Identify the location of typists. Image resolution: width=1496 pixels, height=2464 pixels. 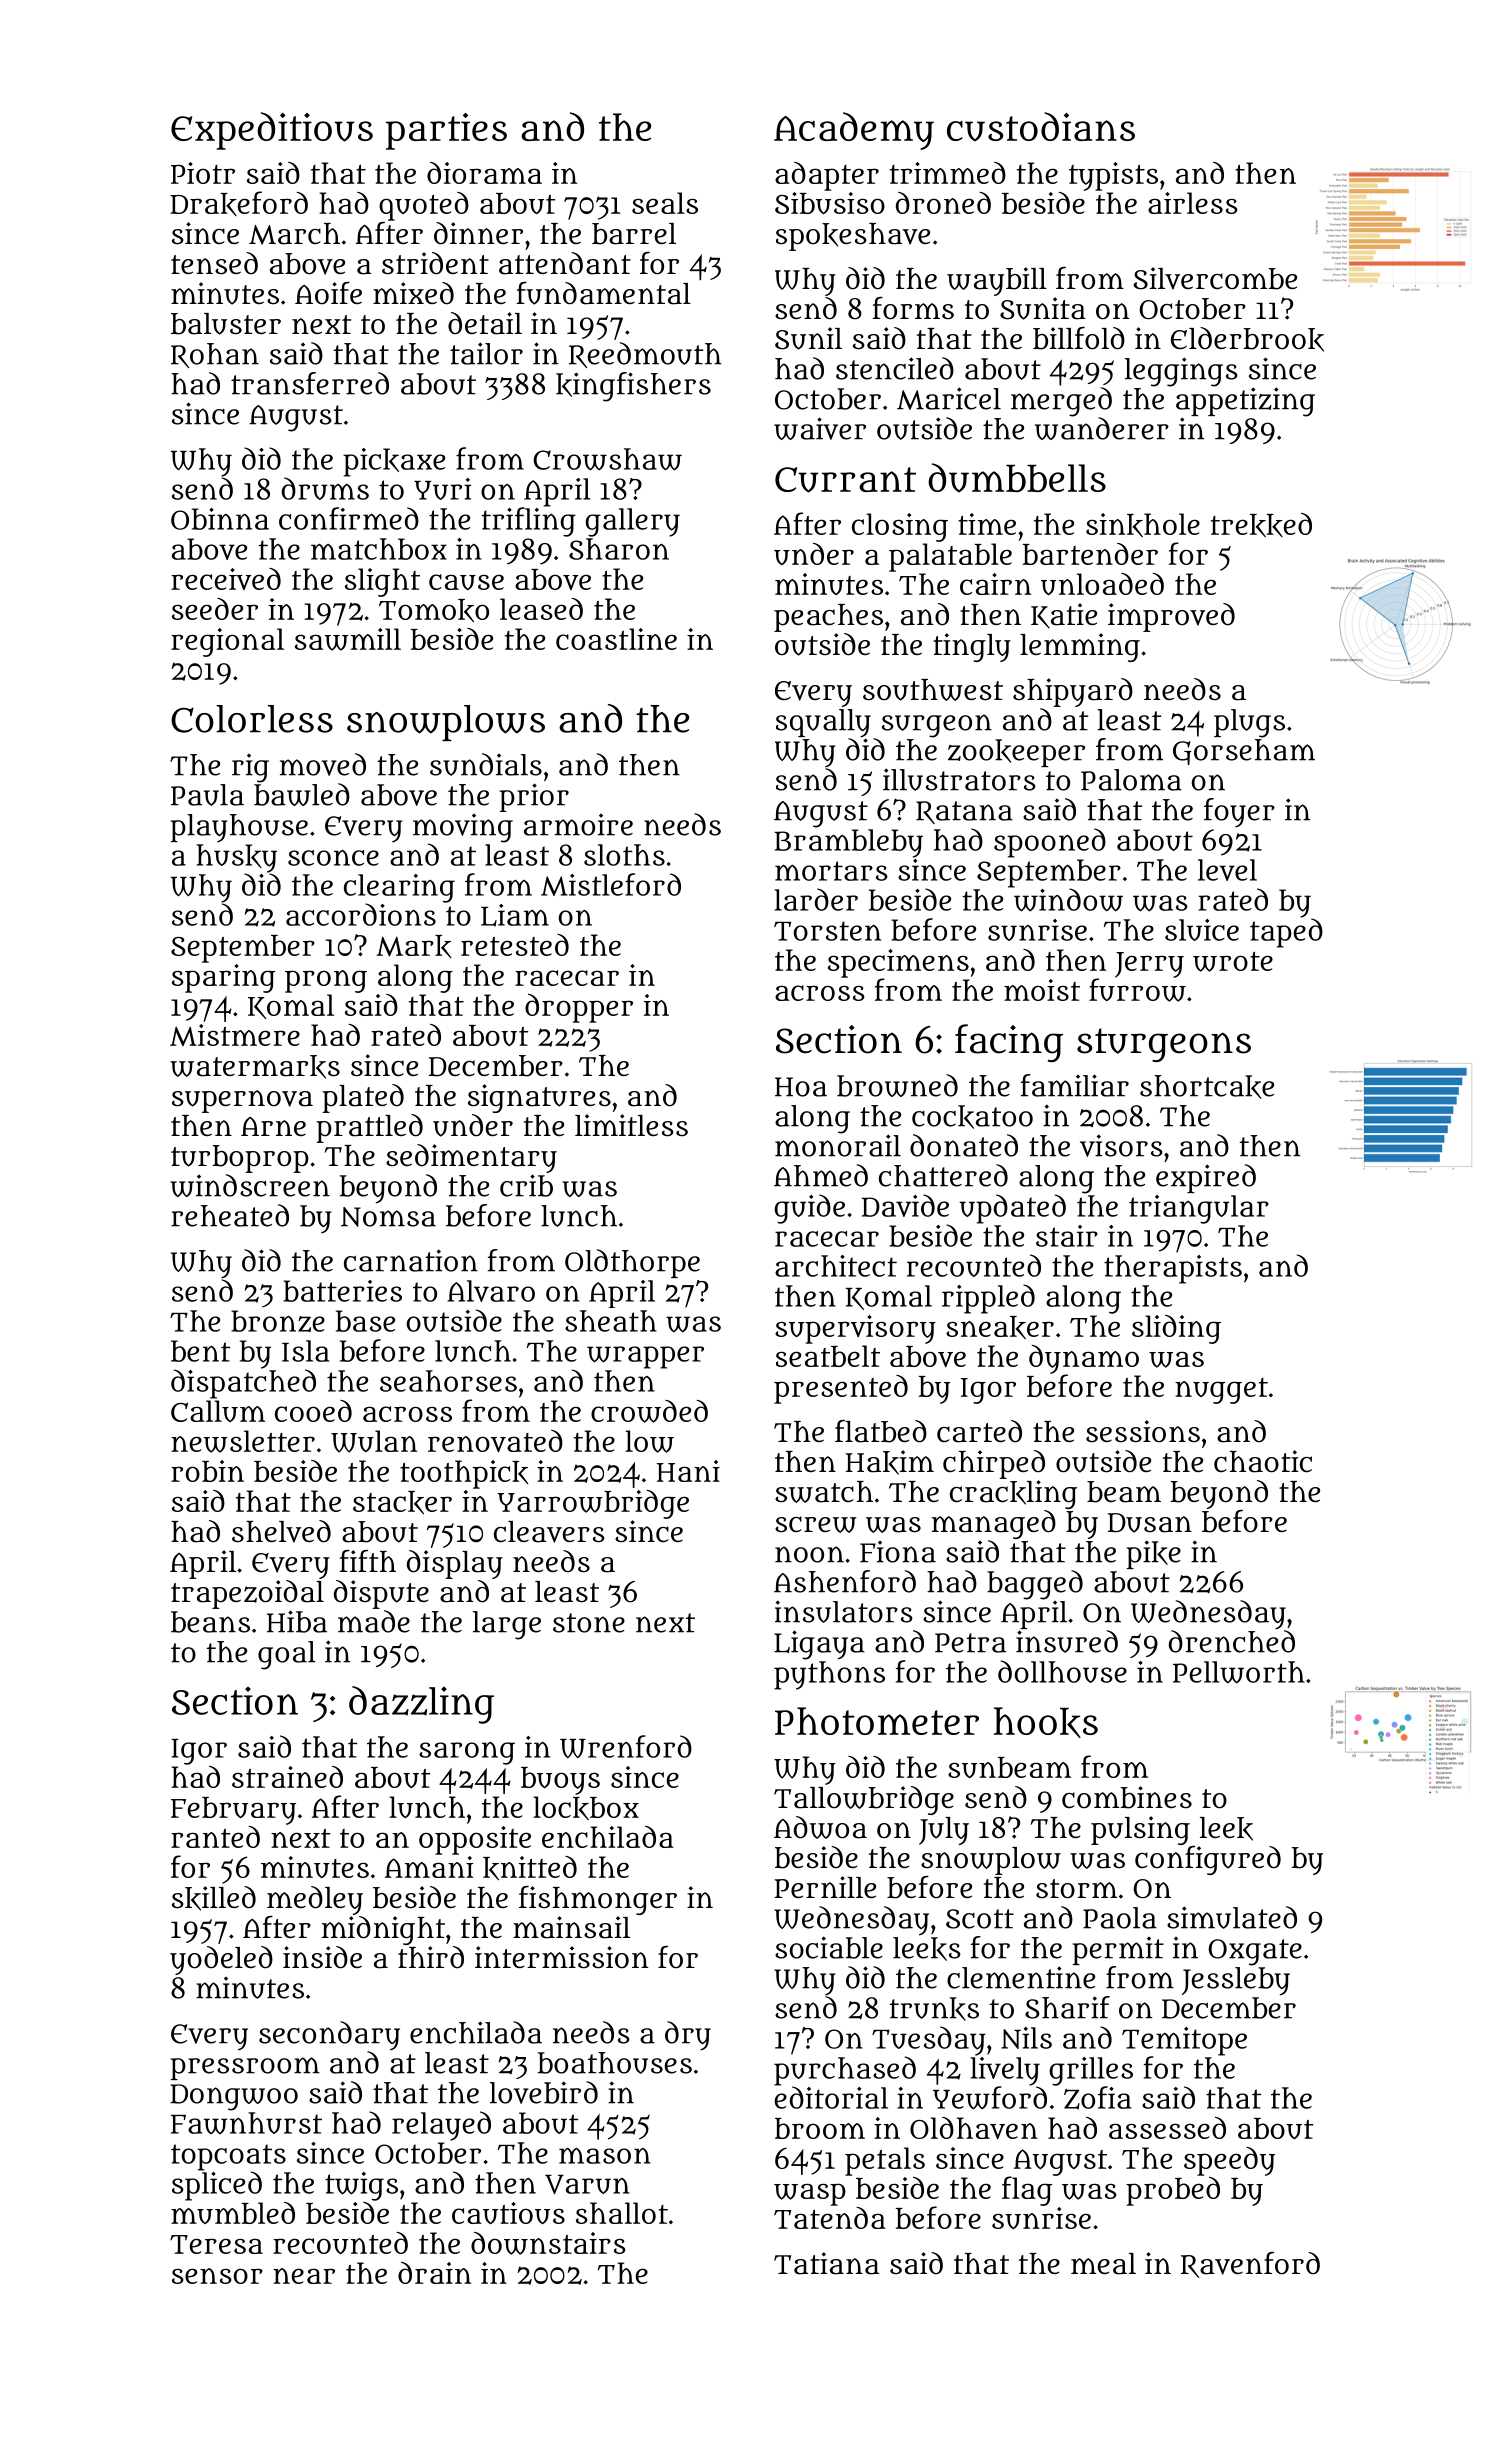
(1113, 176).
